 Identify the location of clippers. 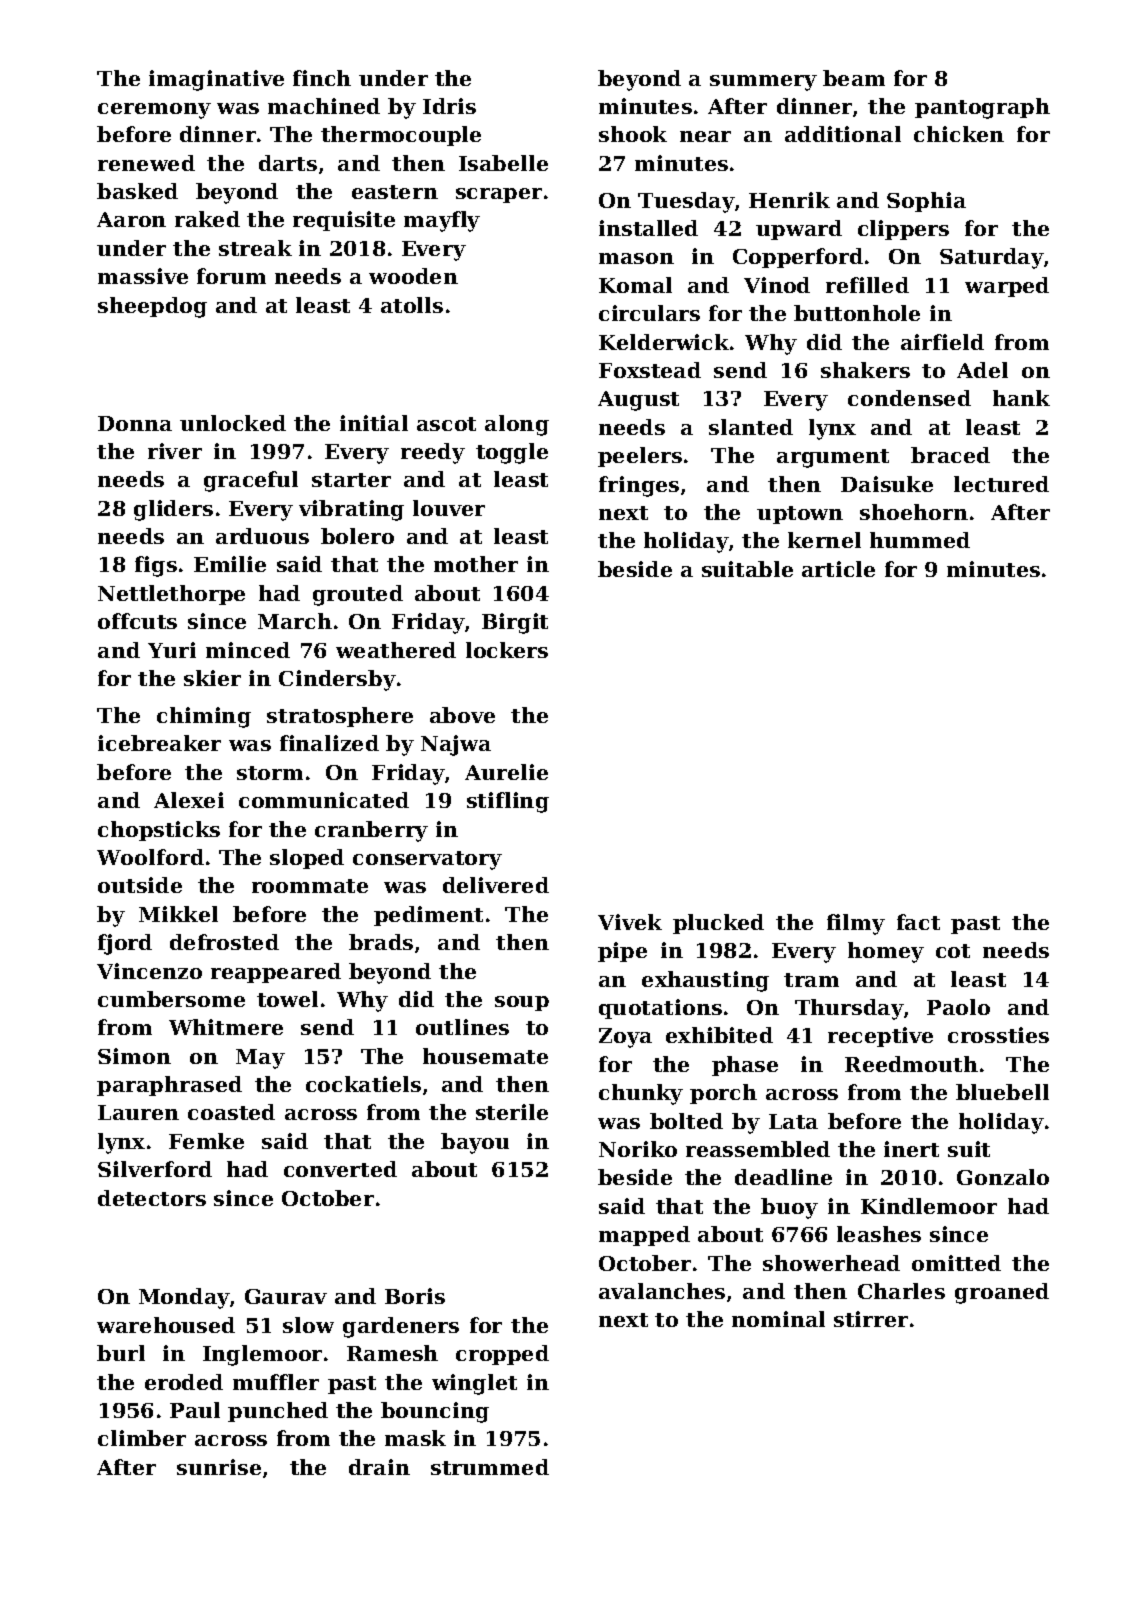
(903, 230).
